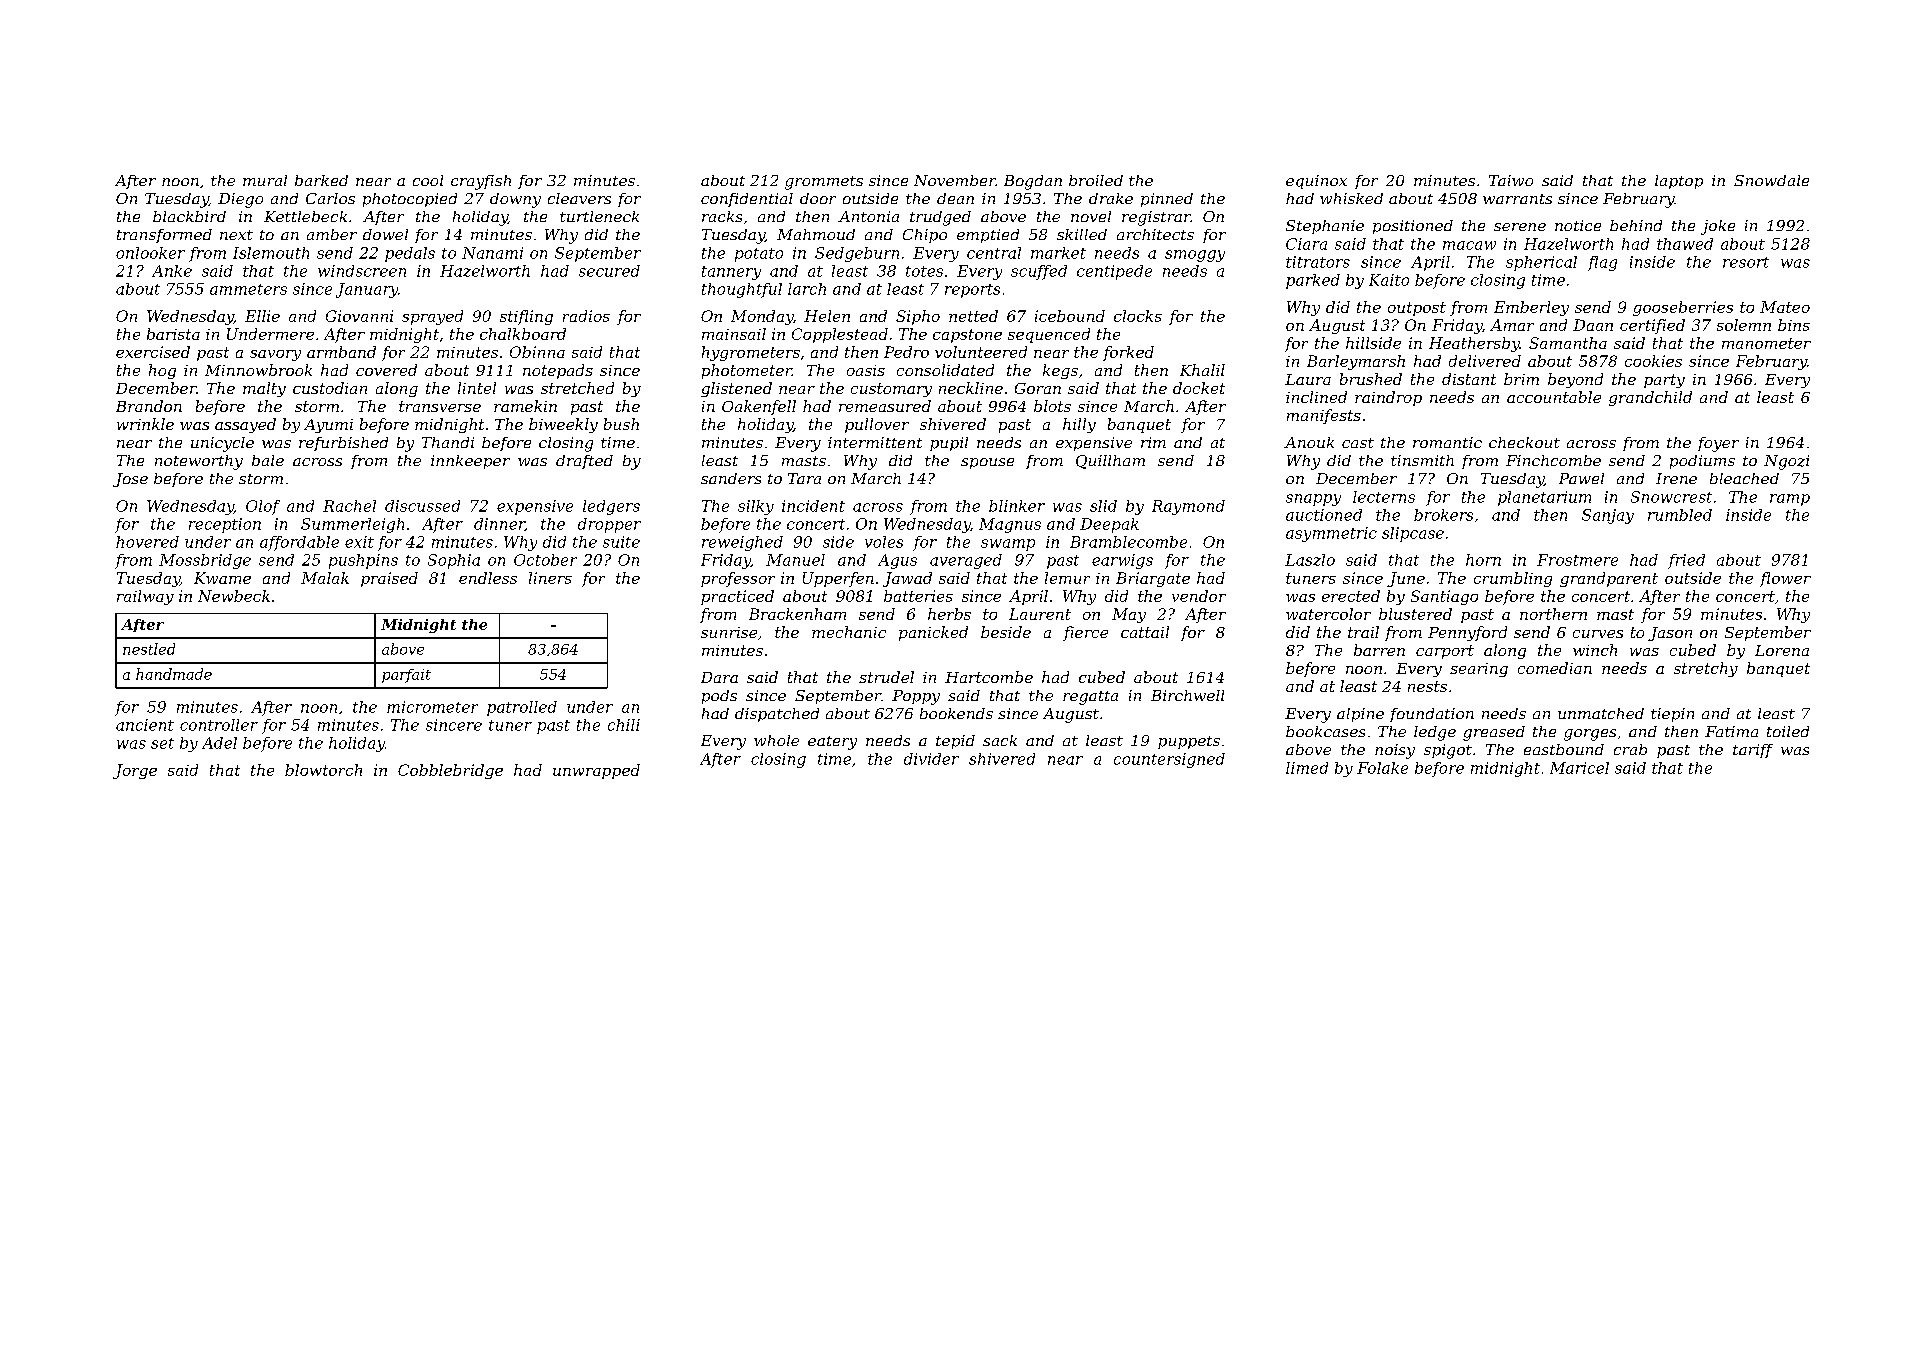 Image resolution: width=1926 pixels, height=1362 pixels. What do you see at coordinates (149, 649) in the page?
I see `nestled` at bounding box center [149, 649].
